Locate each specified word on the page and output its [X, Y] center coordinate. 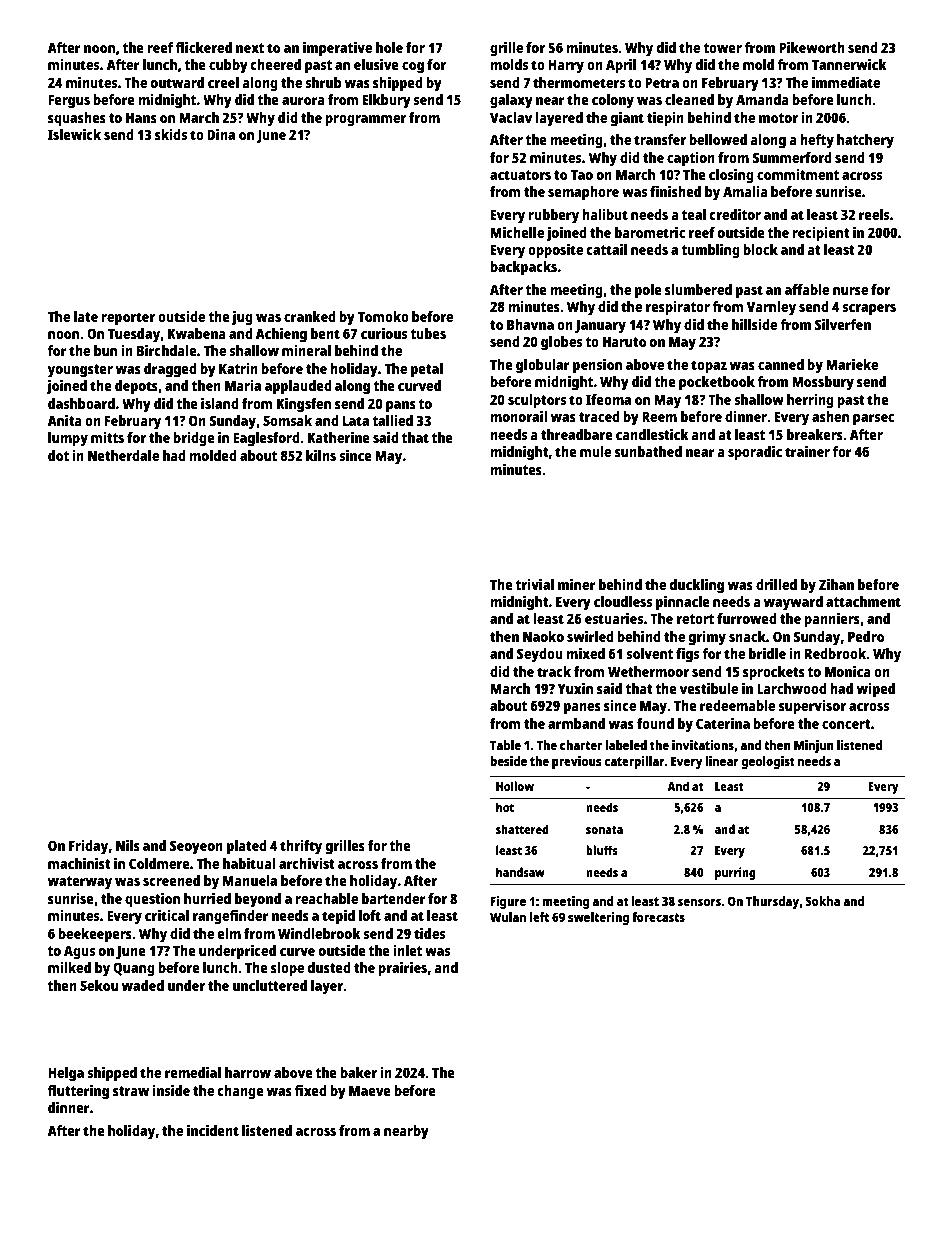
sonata [604, 830]
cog [413, 68]
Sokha [822, 901]
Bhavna [530, 324]
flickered [203, 47]
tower [723, 48]
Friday [88, 847]
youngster [80, 371]
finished [675, 191]
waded [143, 985]
